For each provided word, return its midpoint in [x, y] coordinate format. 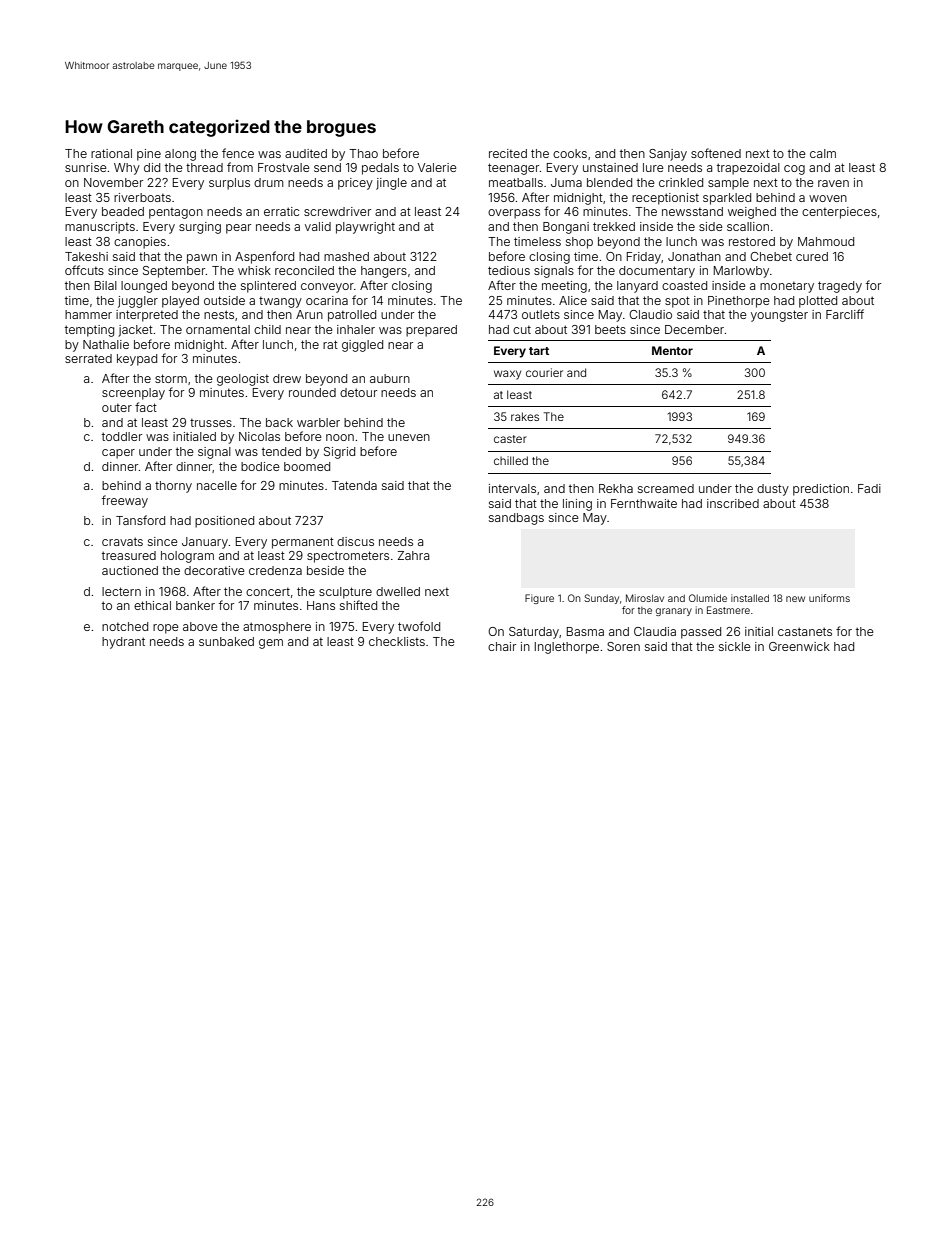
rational [111, 153]
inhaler [356, 329]
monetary [787, 287]
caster [510, 439]
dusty [773, 490]
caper [118, 454]
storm [171, 378]
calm [823, 153]
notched [125, 626]
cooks [570, 153]
